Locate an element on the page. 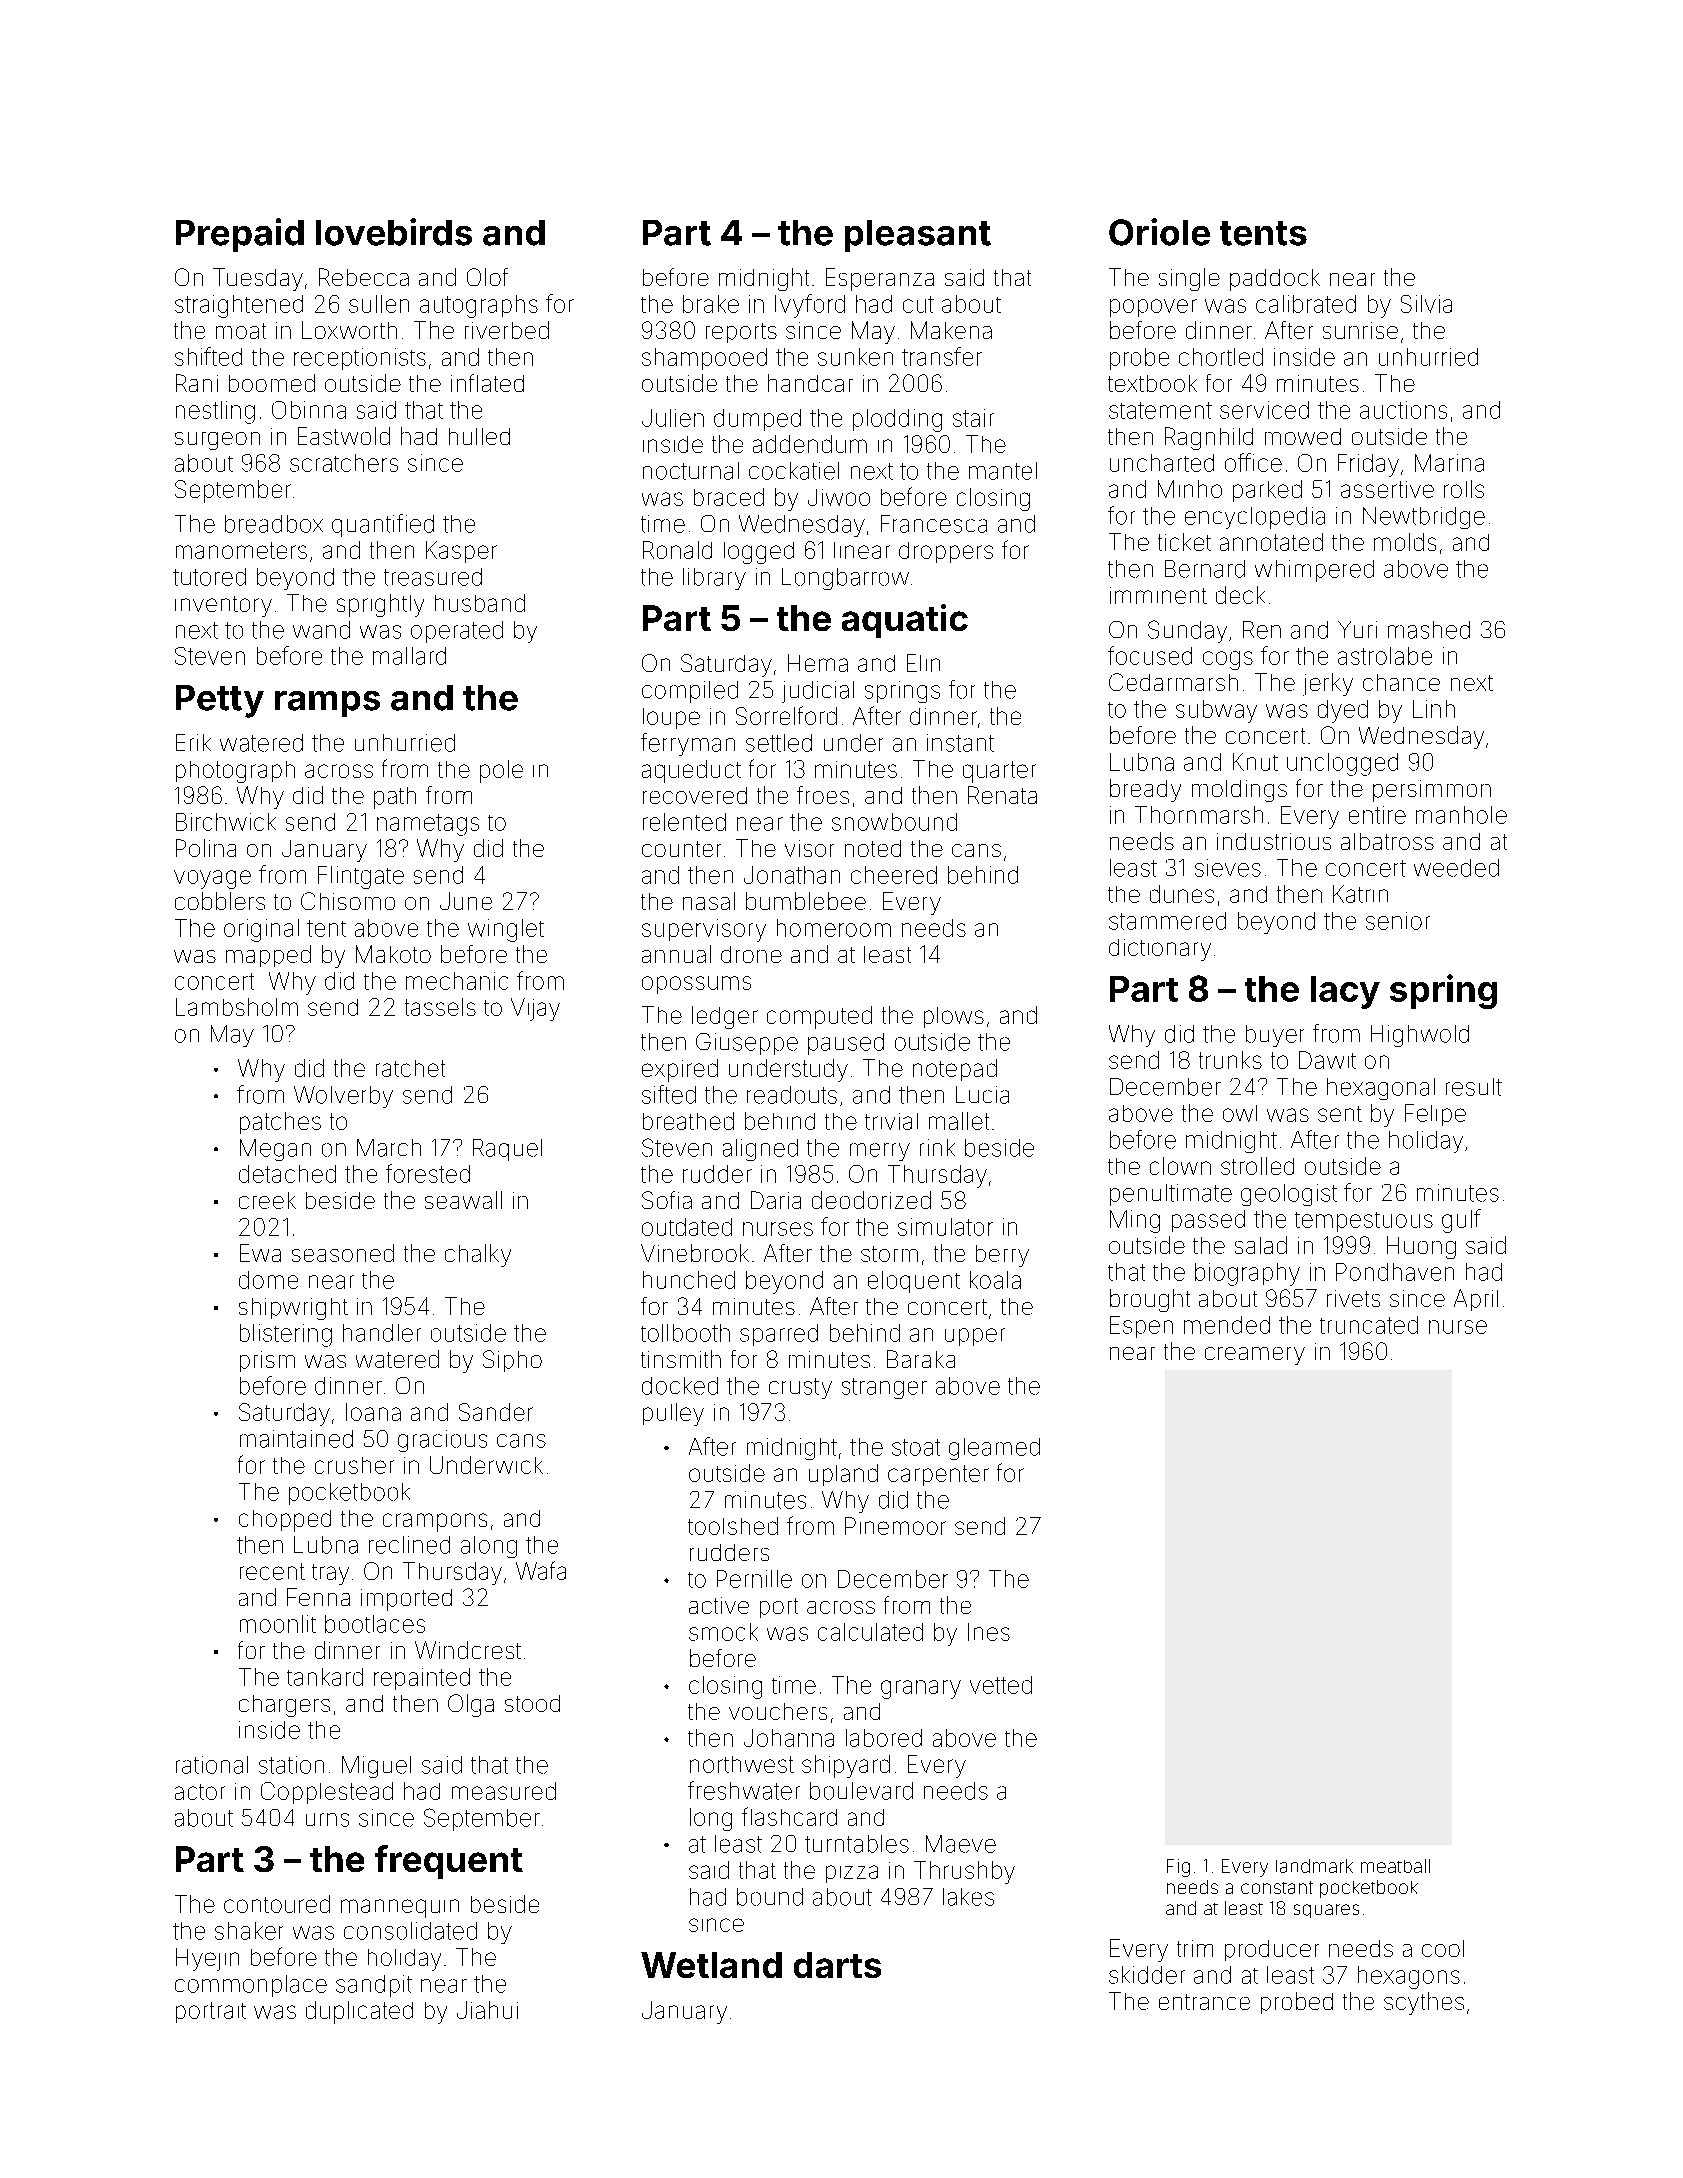 This document has height=2178, width=1683. pleasant is located at coordinates (918, 236).
